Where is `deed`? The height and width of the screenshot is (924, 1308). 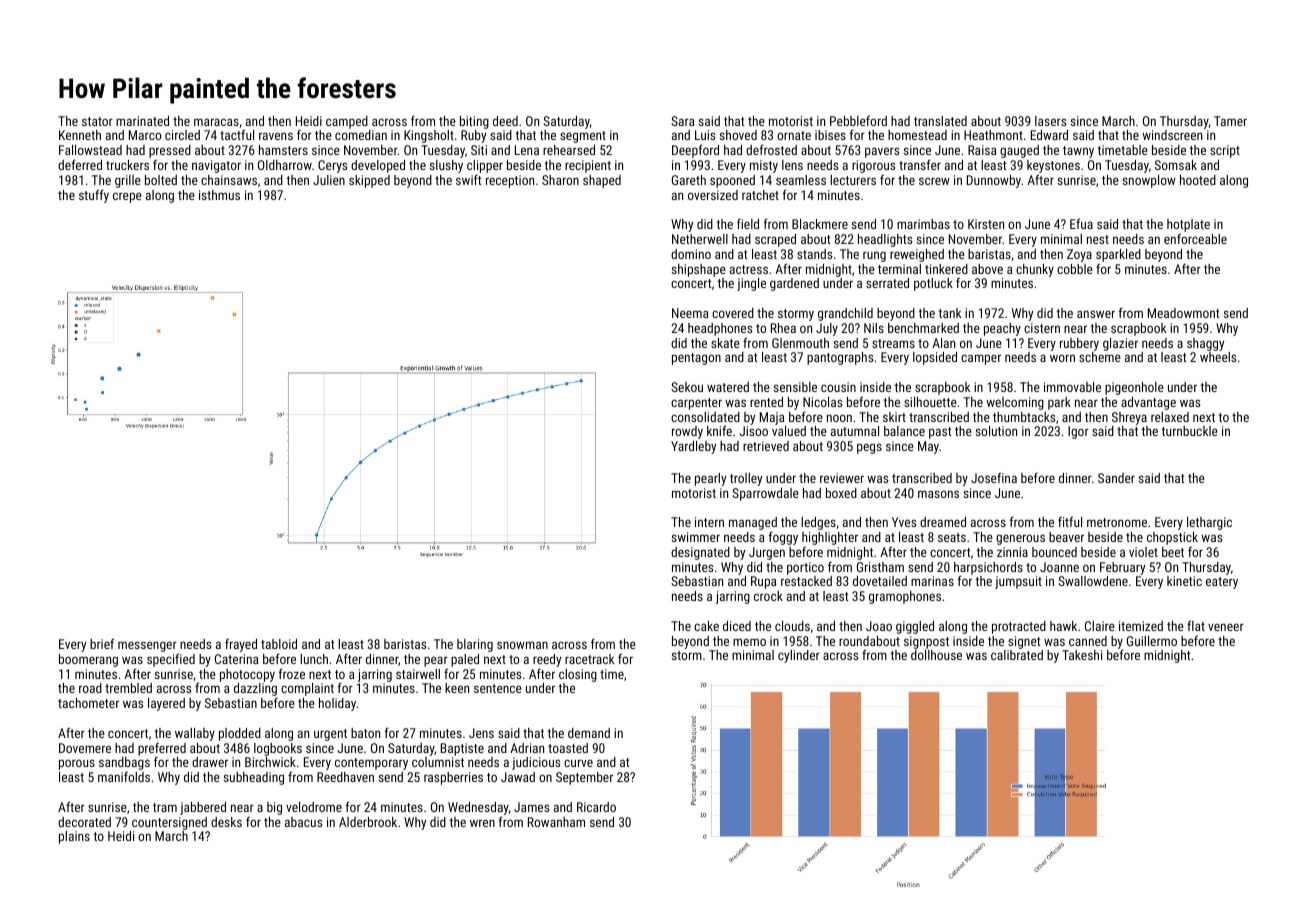
deed is located at coordinates (505, 121).
